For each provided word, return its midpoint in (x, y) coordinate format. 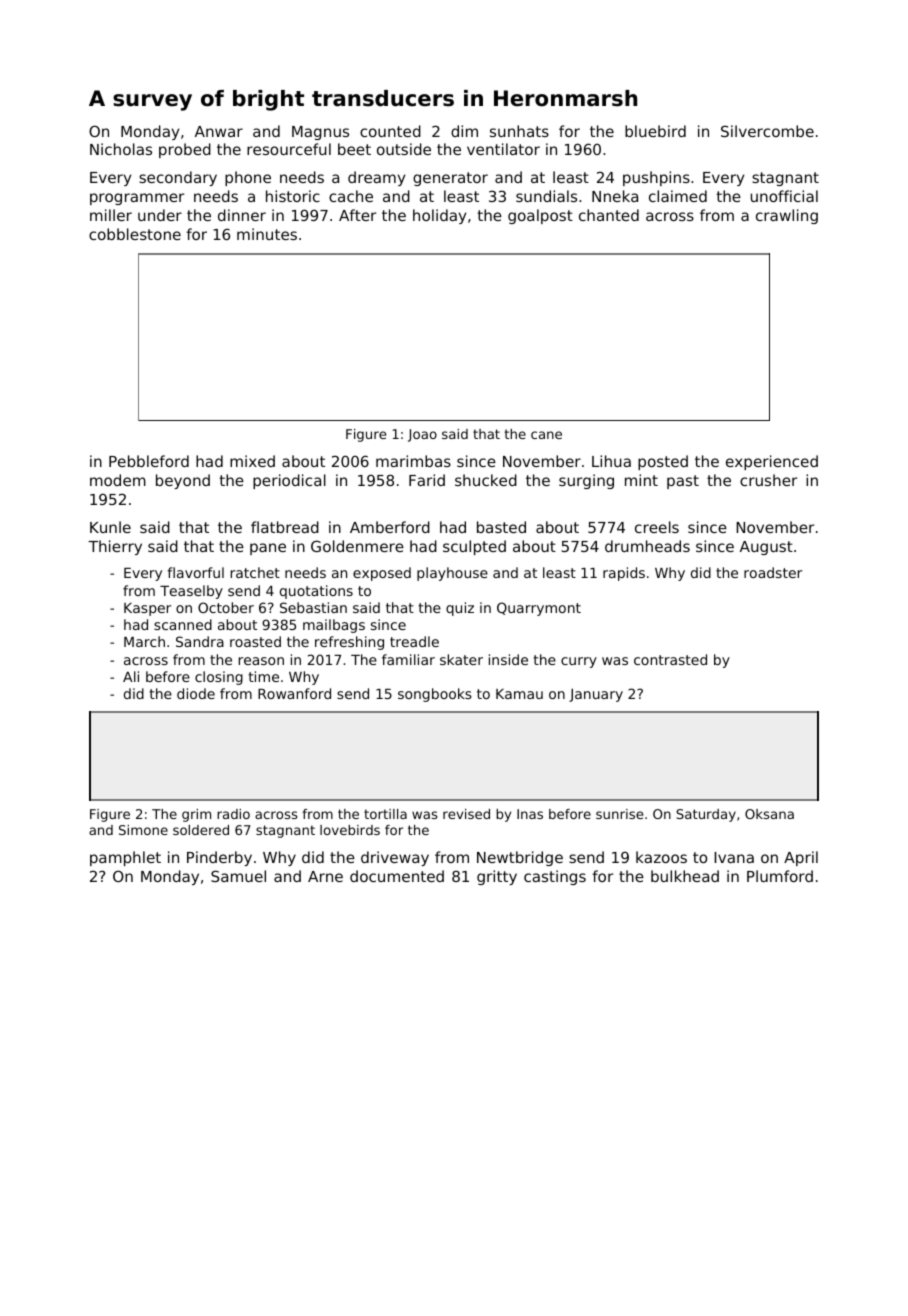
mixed (252, 461)
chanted (609, 215)
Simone (143, 830)
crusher (768, 480)
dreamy (376, 178)
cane (546, 435)
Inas (530, 814)
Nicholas (121, 149)
